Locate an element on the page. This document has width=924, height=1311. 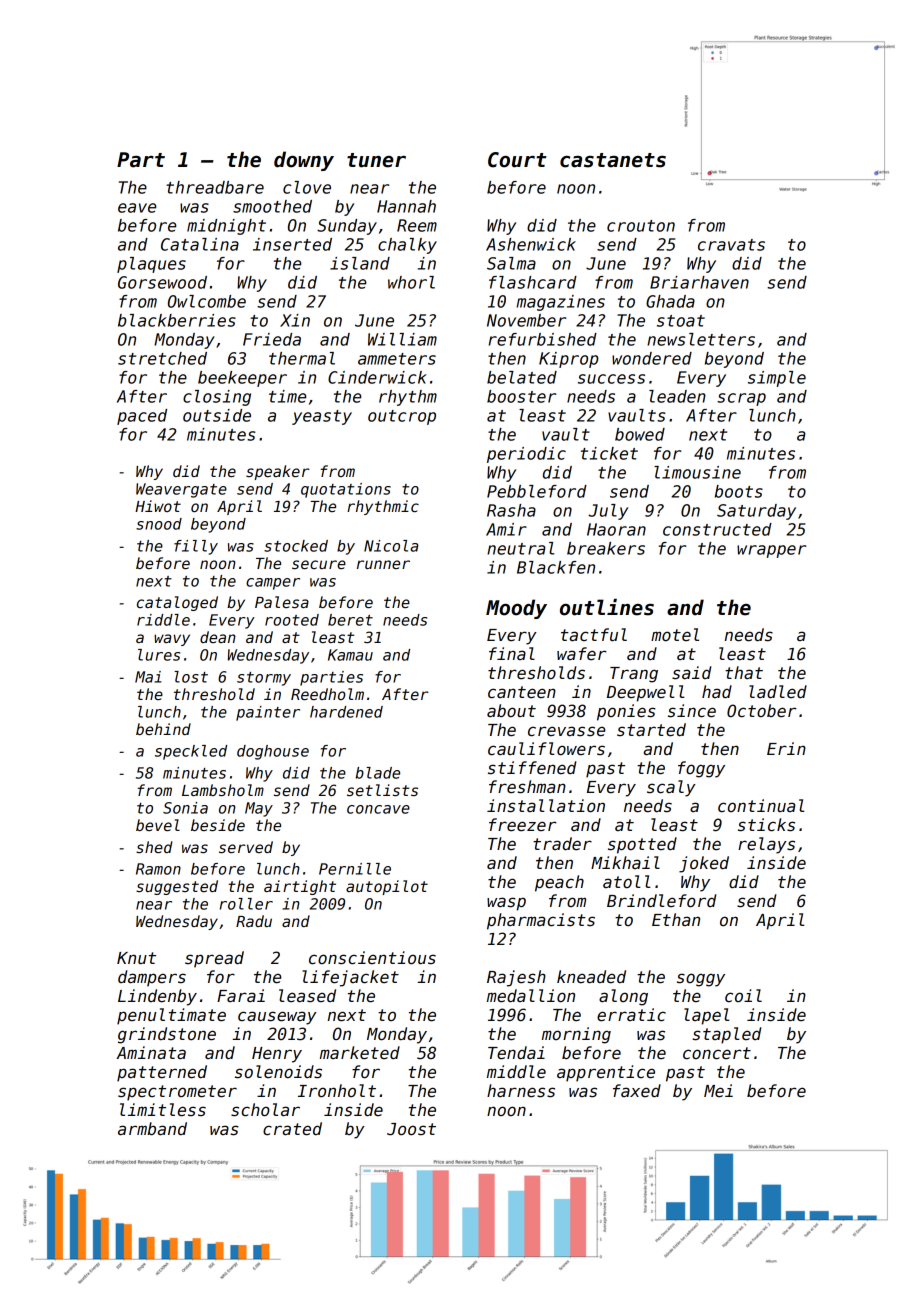
threadbare is located at coordinates (215, 187).
